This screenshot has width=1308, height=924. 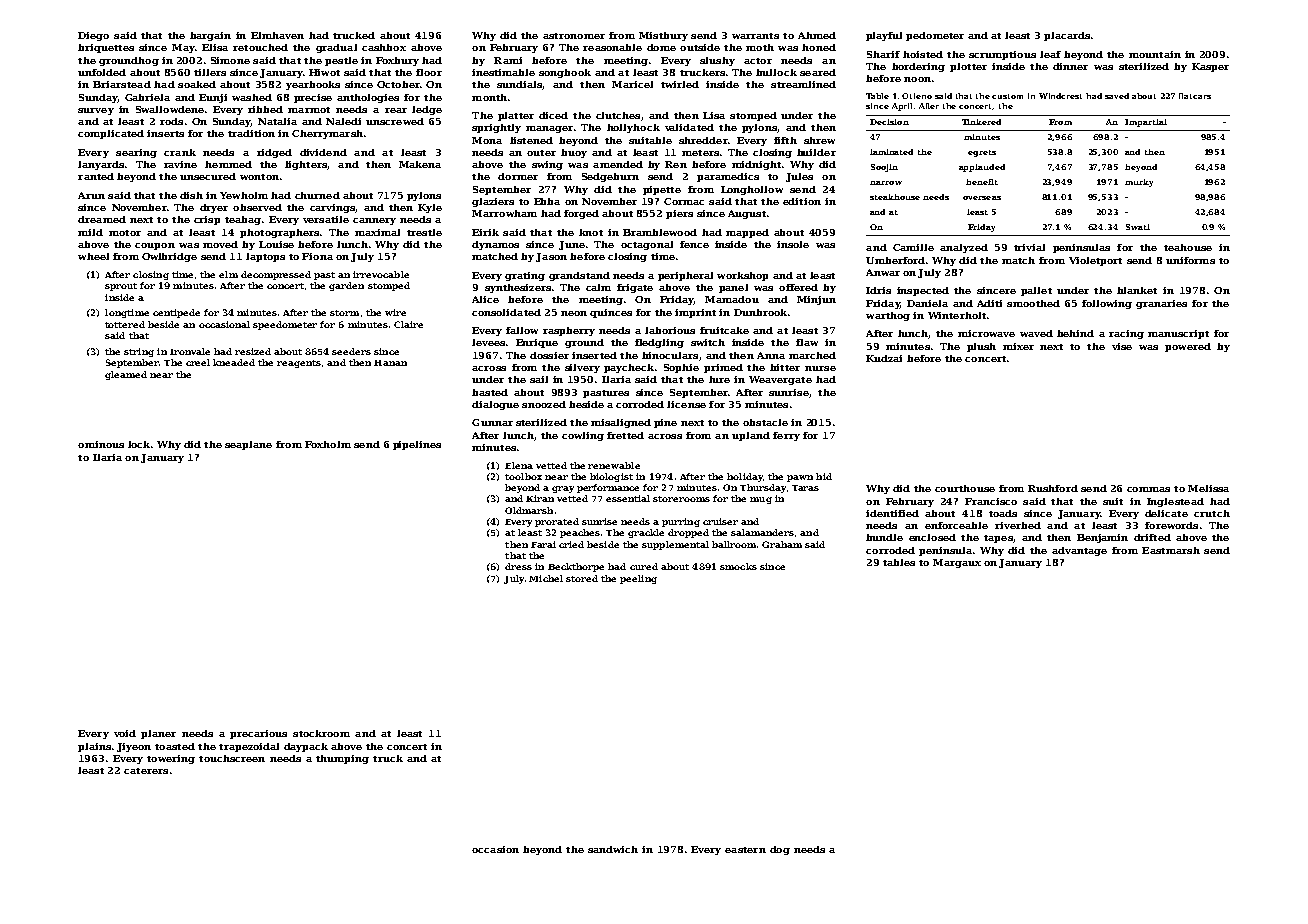 What do you see at coordinates (342, 759) in the screenshot?
I see `thumping` at bounding box center [342, 759].
